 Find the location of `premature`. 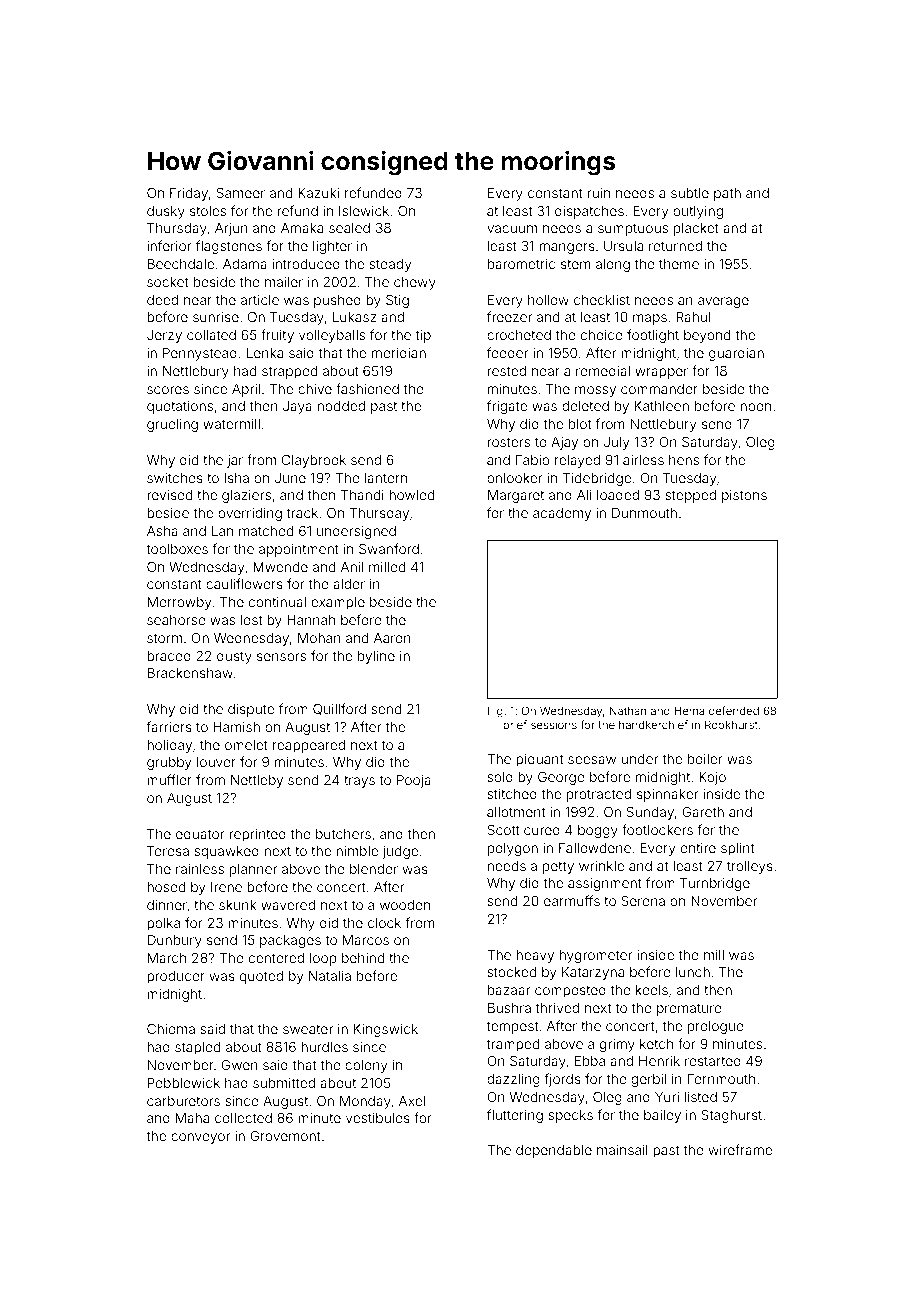

premature is located at coordinates (689, 1009).
